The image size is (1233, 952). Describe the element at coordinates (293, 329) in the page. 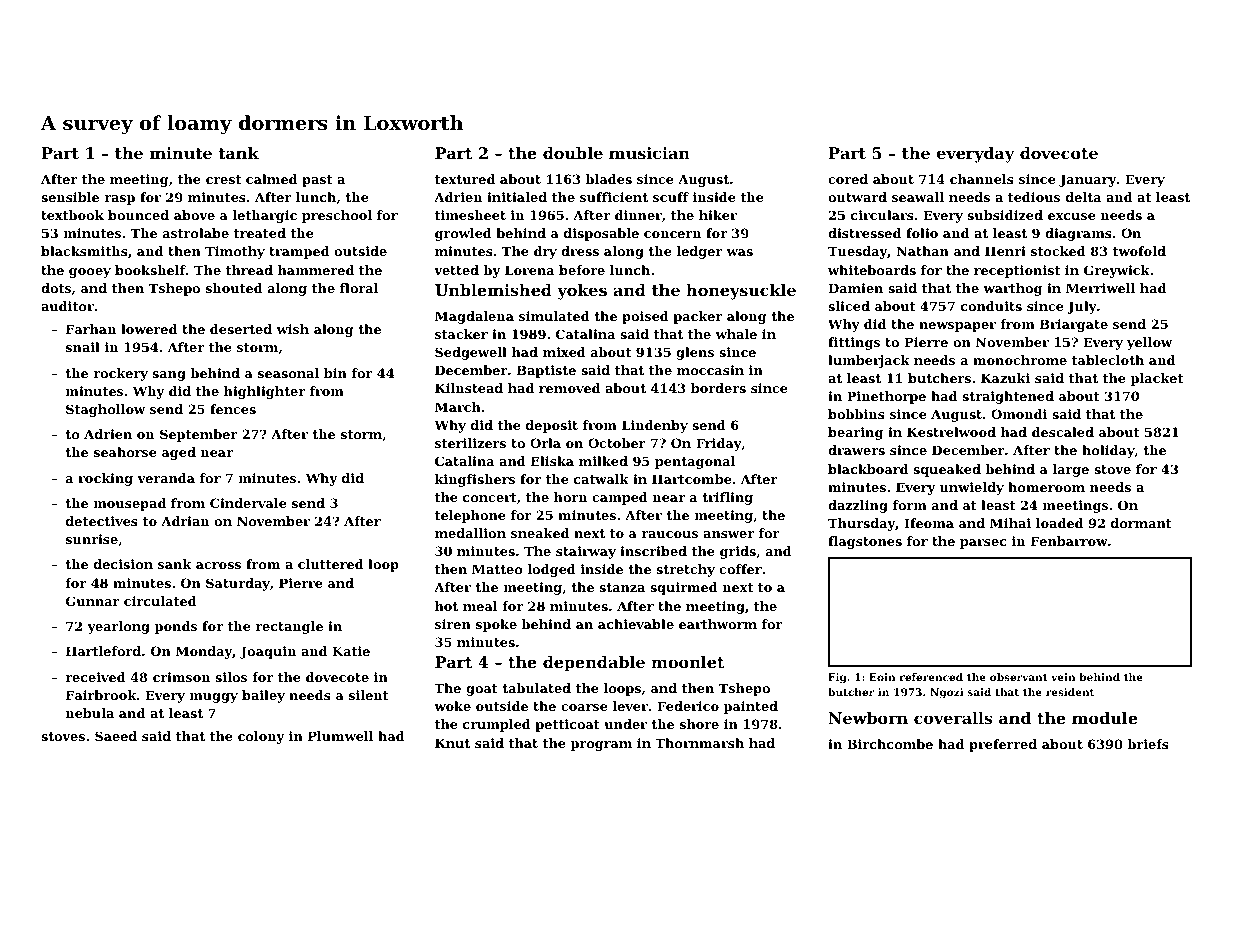

I see `wish` at that location.
